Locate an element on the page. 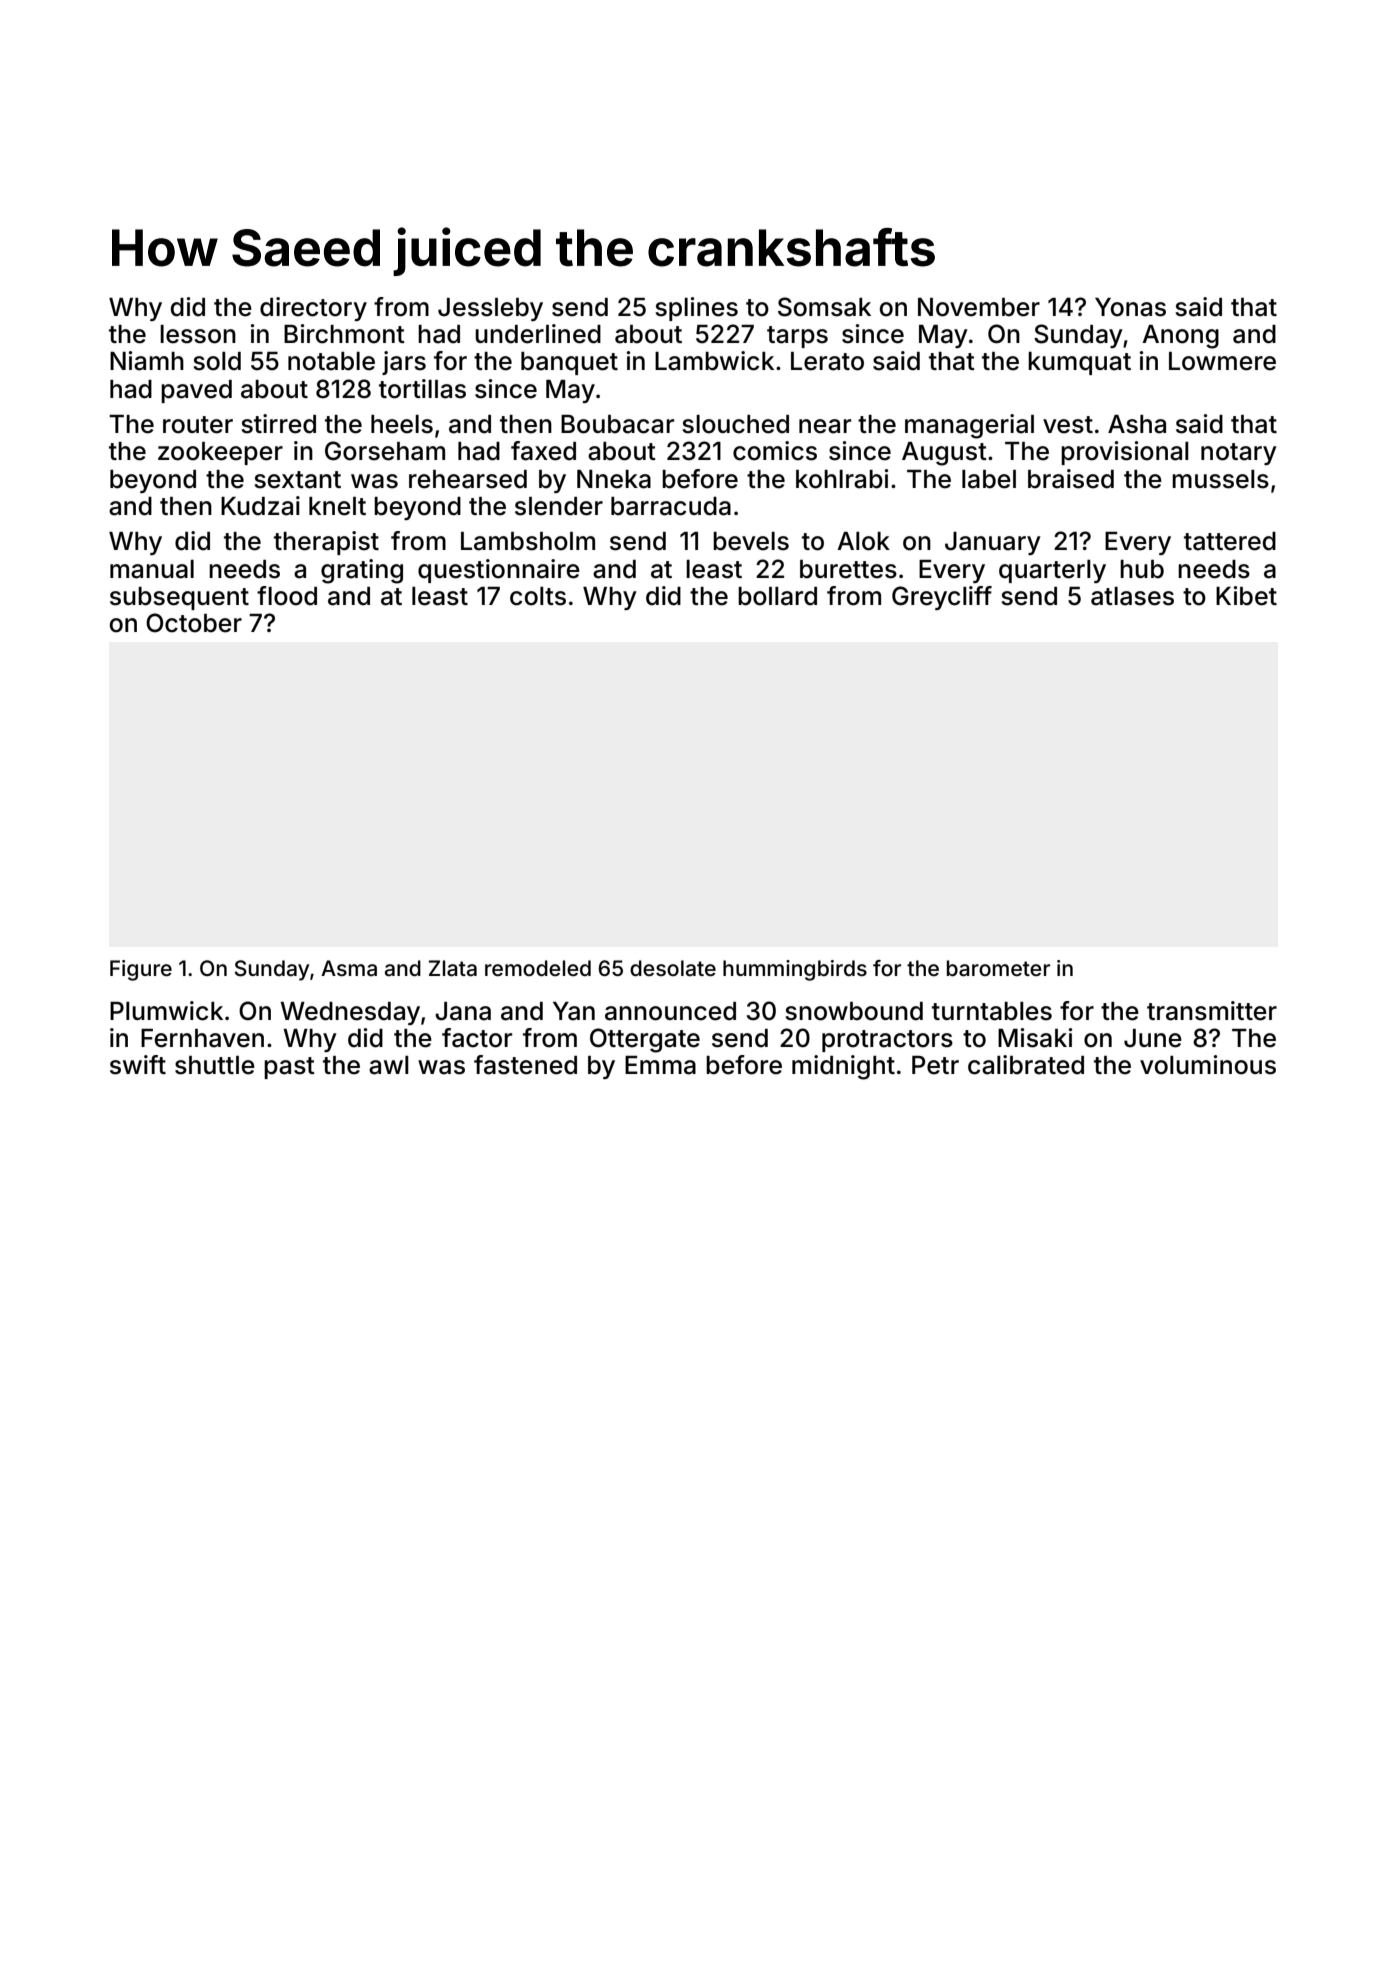  Asma is located at coordinates (349, 968).
